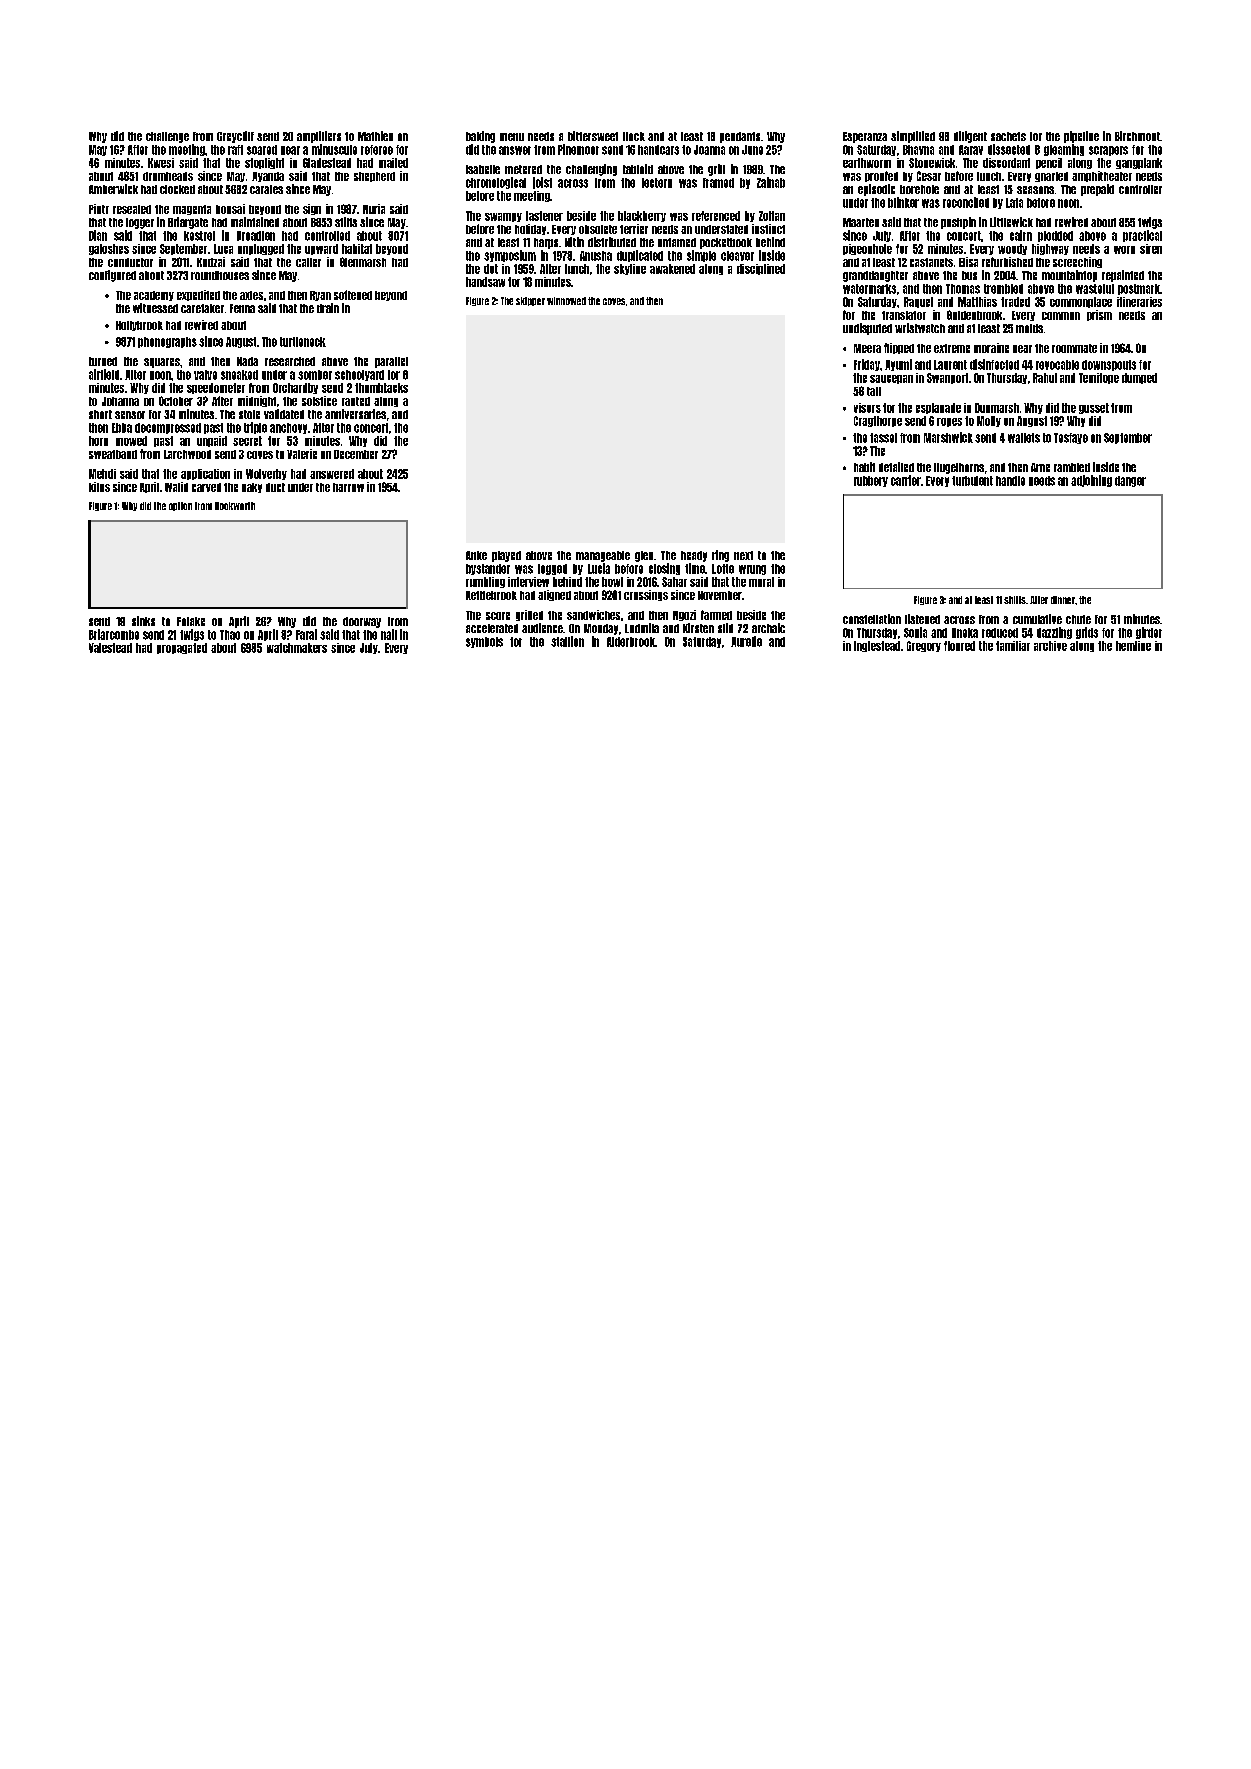  I want to click on blackberry, so click(642, 216).
